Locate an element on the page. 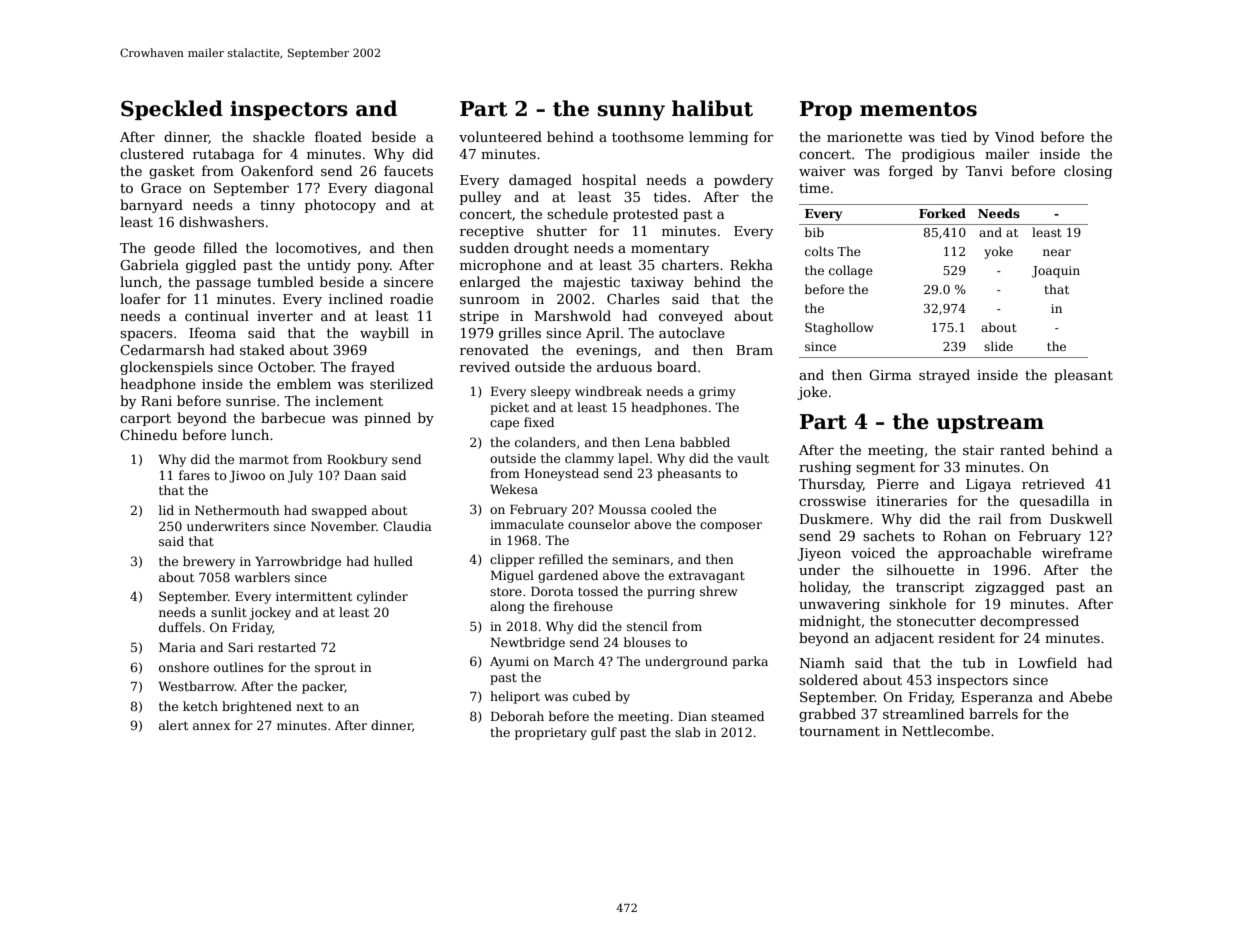  bib is located at coordinates (814, 232).
